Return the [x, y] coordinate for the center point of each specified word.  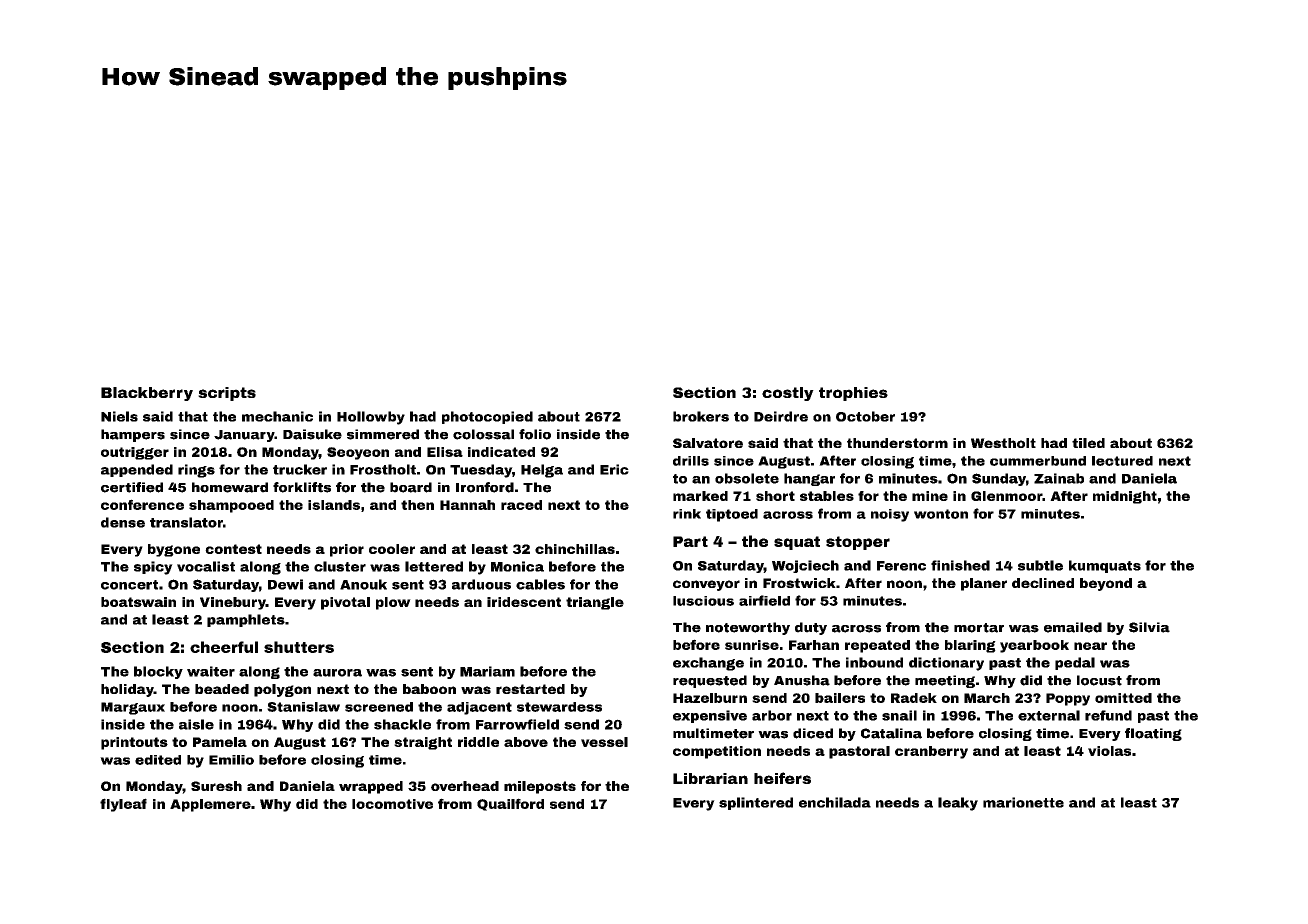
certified [132, 487]
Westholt [1003, 443]
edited [158, 760]
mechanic [277, 416]
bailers [840, 698]
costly [788, 394]
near [1090, 646]
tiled [1088, 443]
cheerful [224, 647]
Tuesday [481, 471]
